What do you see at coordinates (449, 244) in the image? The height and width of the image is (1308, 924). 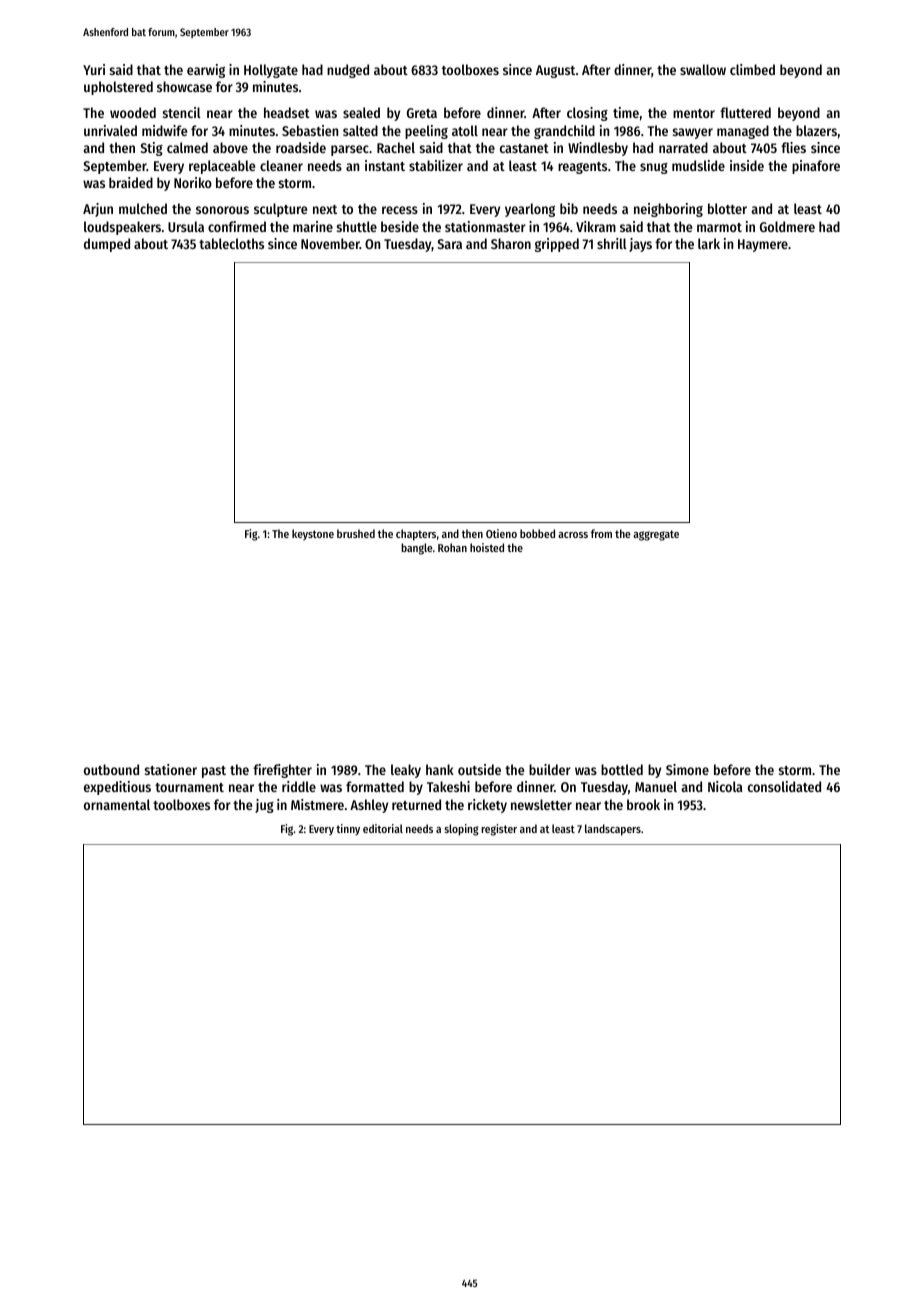 I see `Sara` at bounding box center [449, 244].
